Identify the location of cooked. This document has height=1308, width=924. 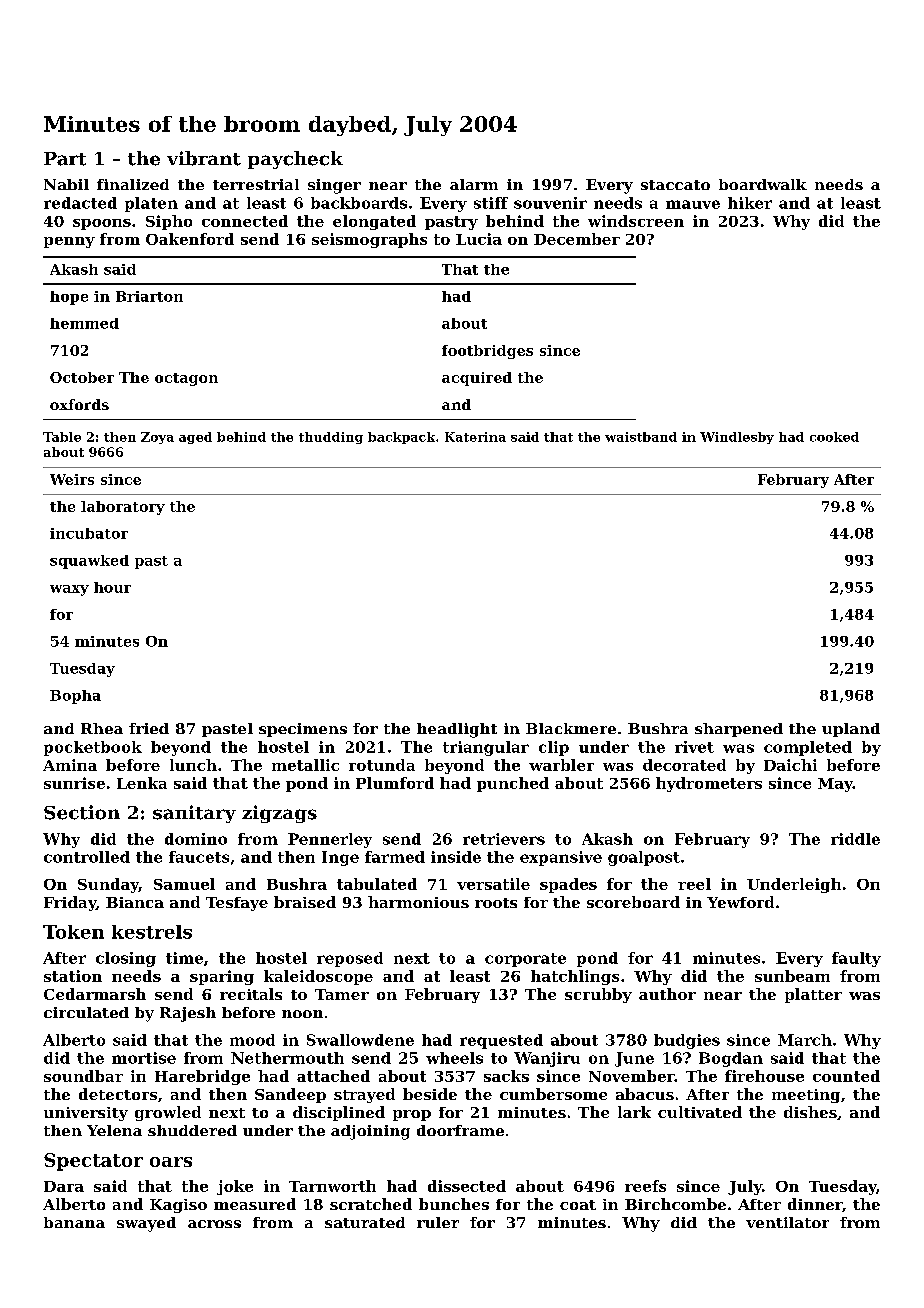
(834, 437).
